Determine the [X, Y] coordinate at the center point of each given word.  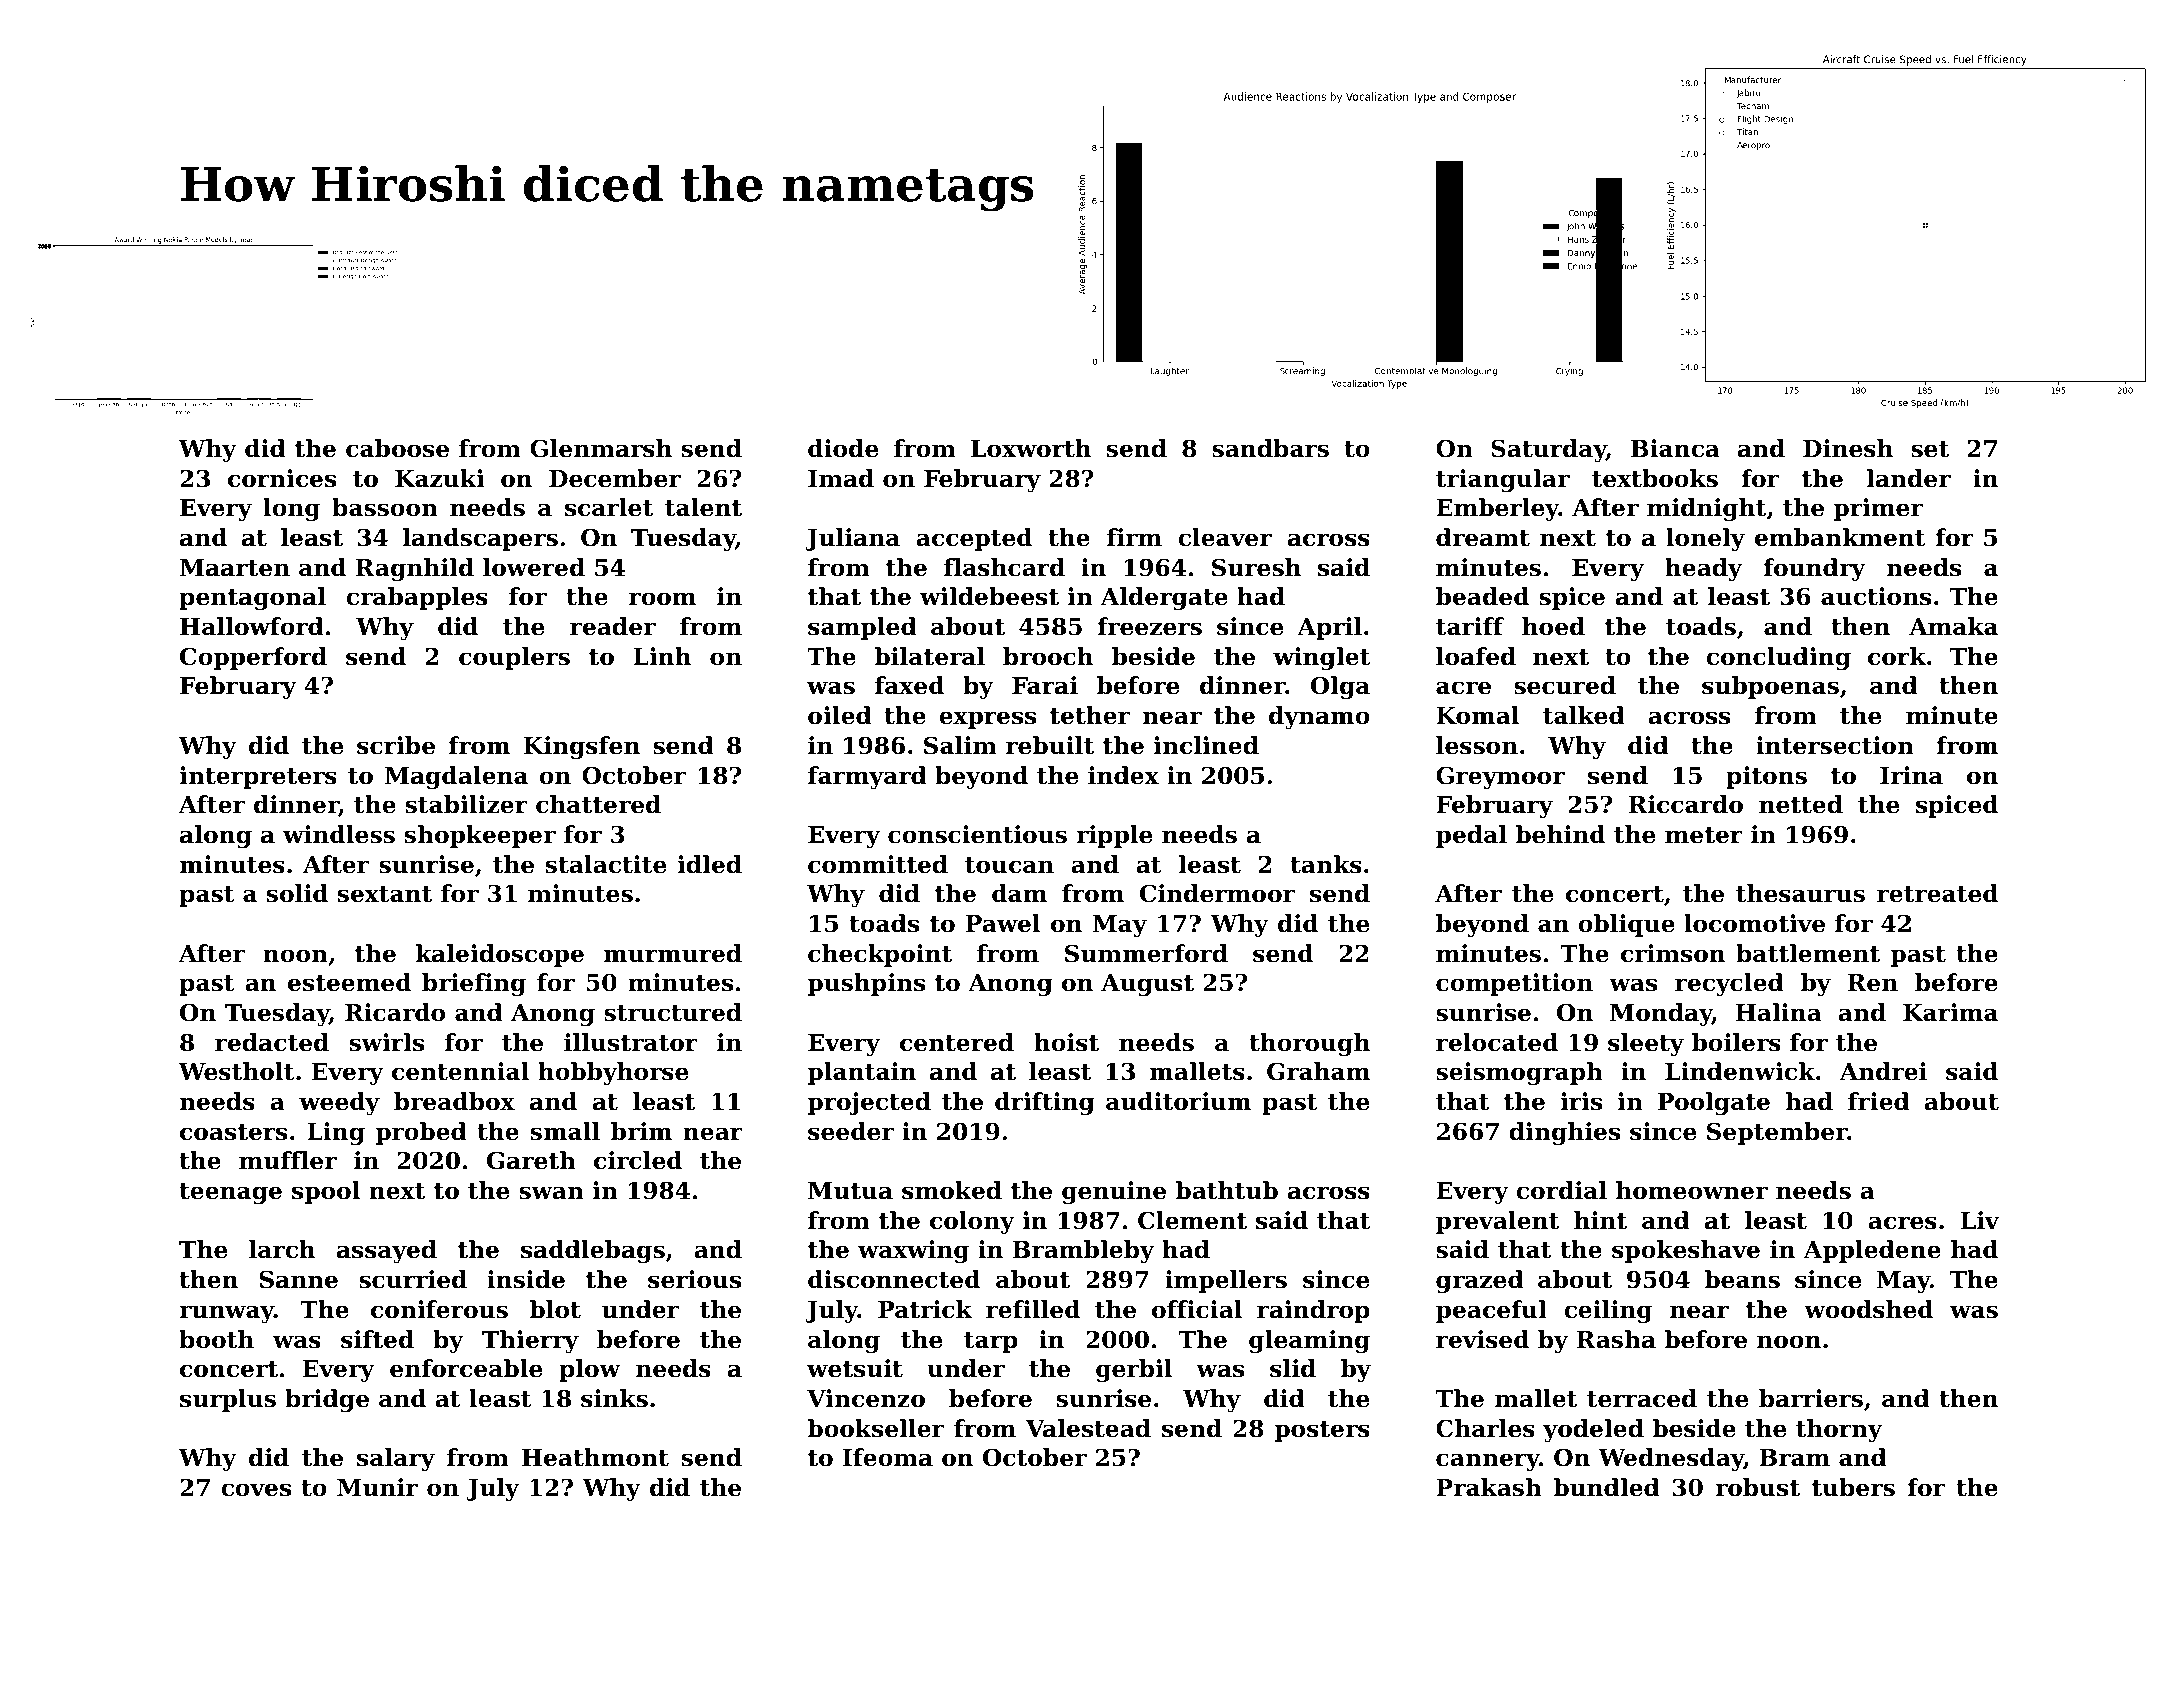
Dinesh [1848, 448]
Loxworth [1031, 448]
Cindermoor [1217, 893]
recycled [1729, 984]
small [565, 1131]
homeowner [1692, 1190]
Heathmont [595, 1457]
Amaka [1953, 626]
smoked [952, 1190]
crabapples [417, 598]
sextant [385, 894]
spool [326, 1192]
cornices [282, 478]
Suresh [1256, 567]
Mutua [850, 1191]
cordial [1561, 1190]
